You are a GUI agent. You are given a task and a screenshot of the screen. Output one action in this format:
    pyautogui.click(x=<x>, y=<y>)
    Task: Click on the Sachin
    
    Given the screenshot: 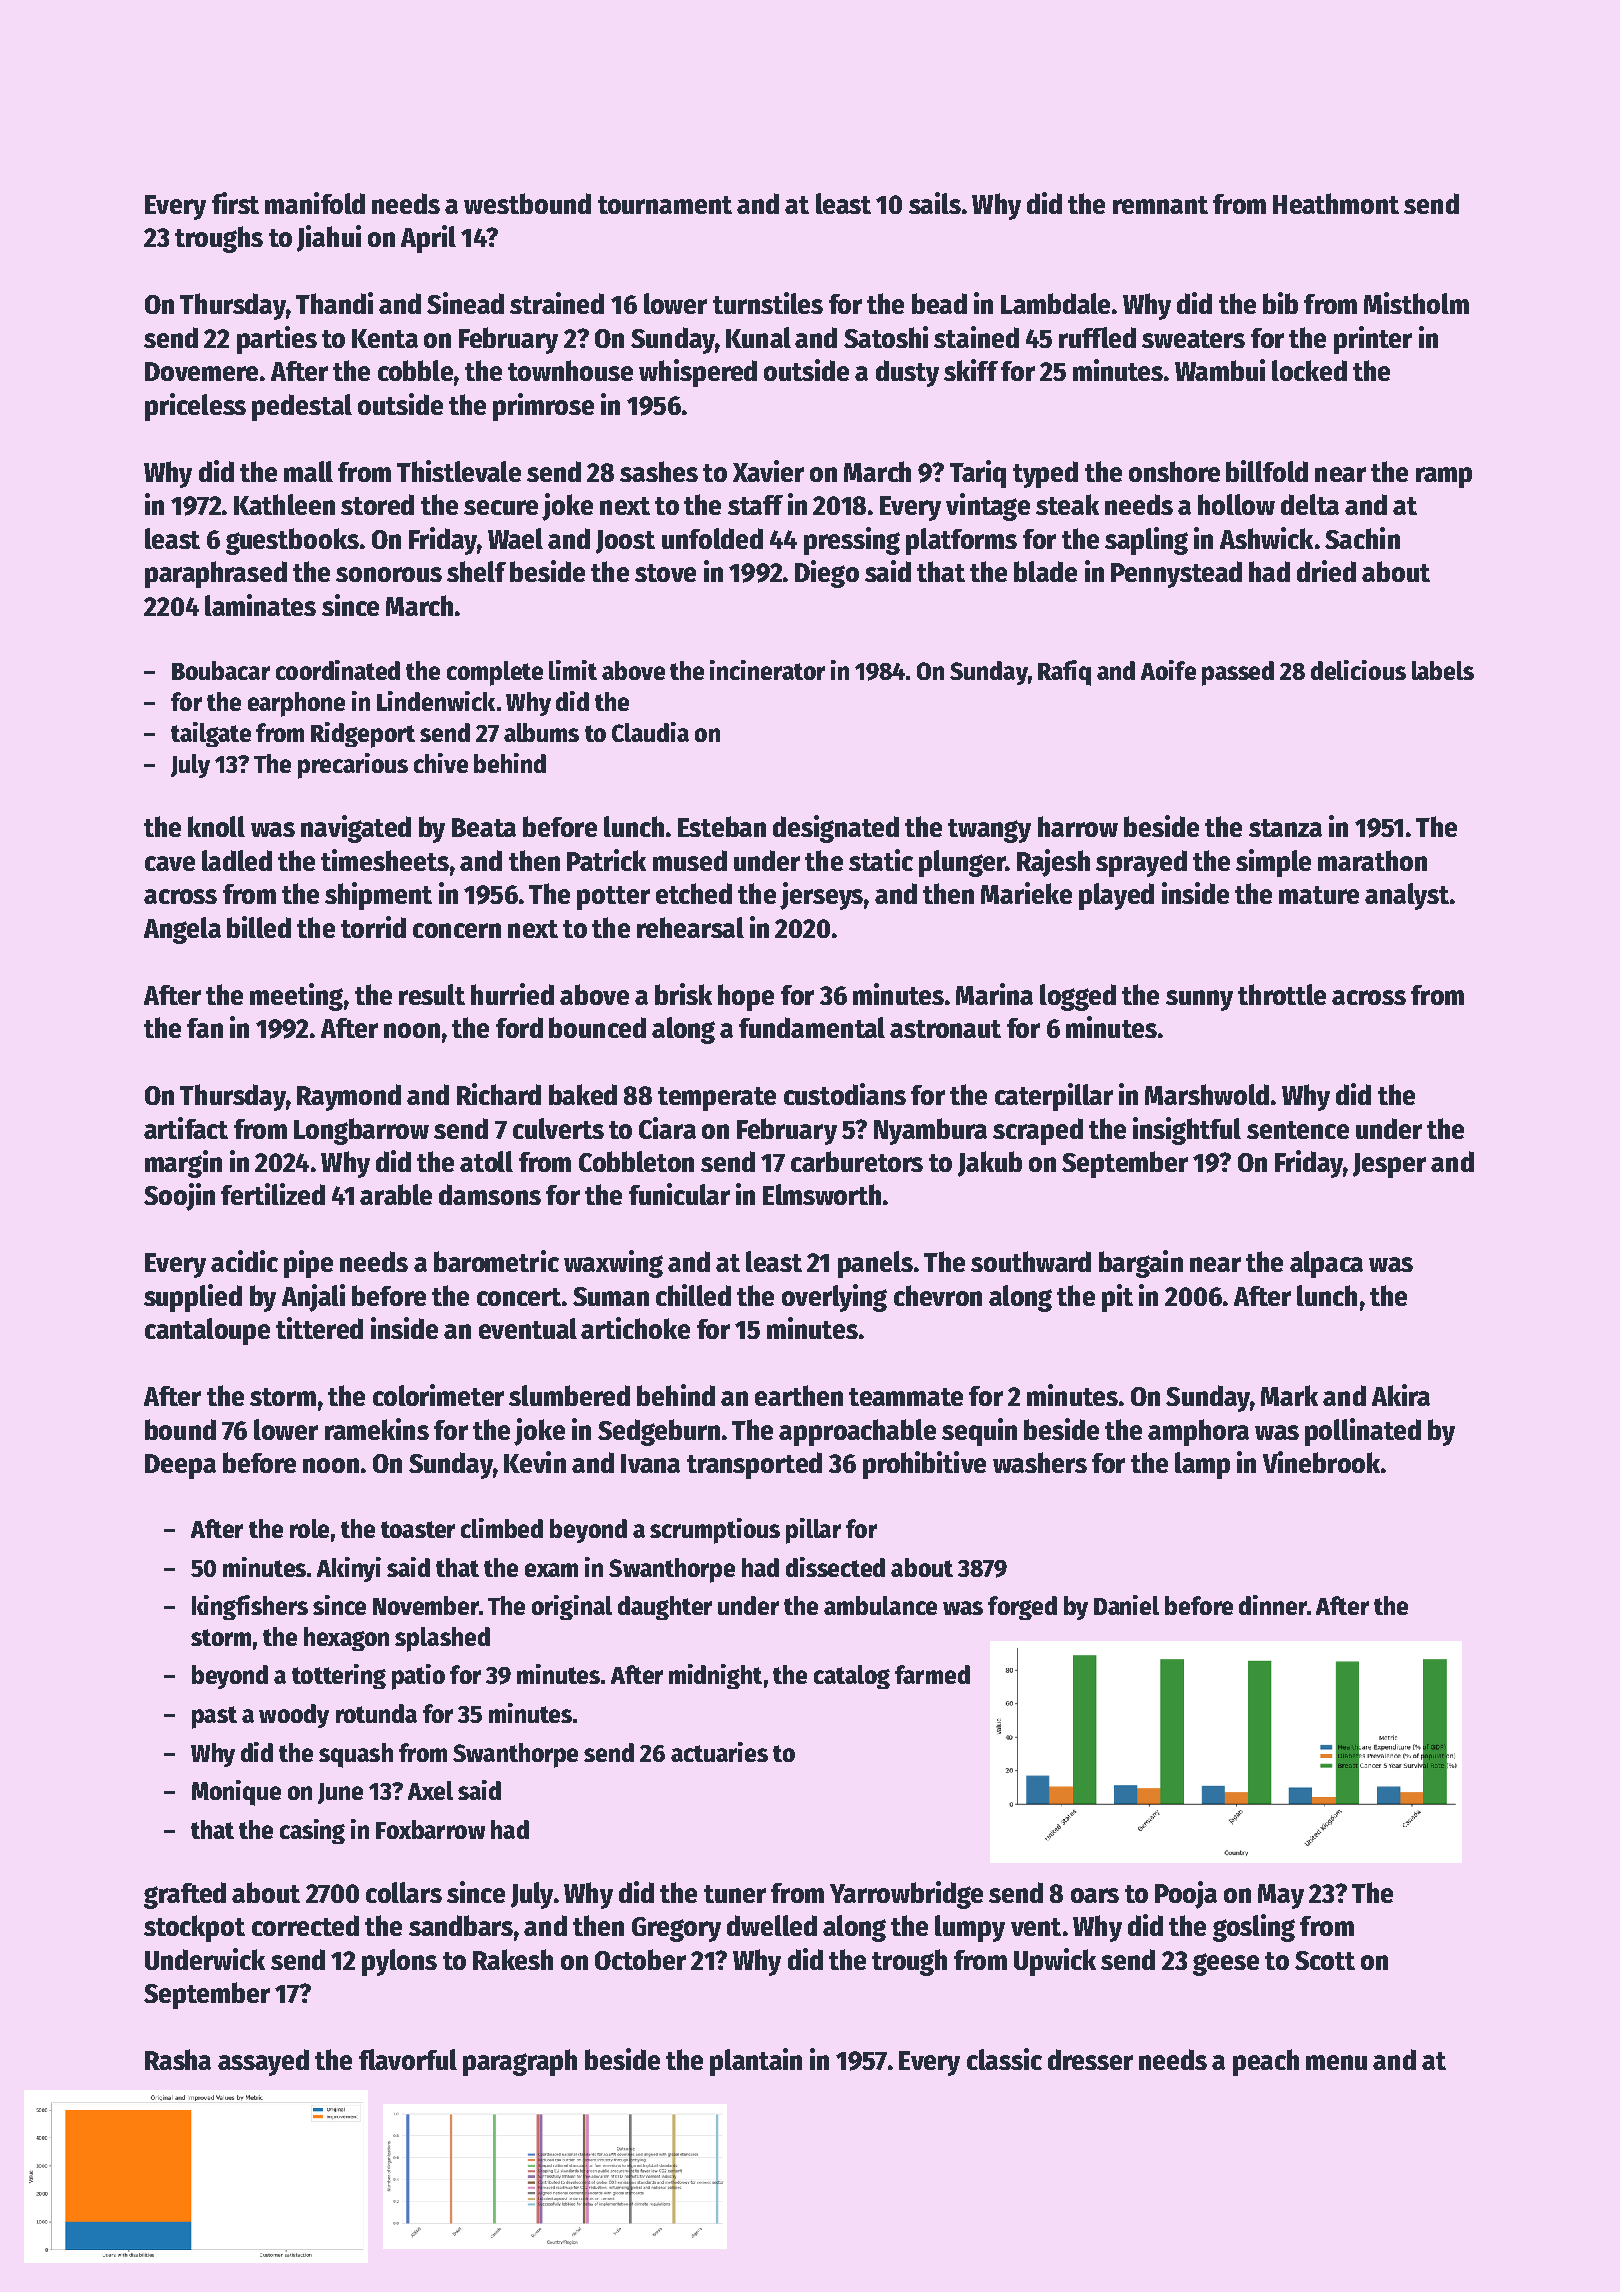 What is the action you would take?
    pyautogui.click(x=1362, y=538)
